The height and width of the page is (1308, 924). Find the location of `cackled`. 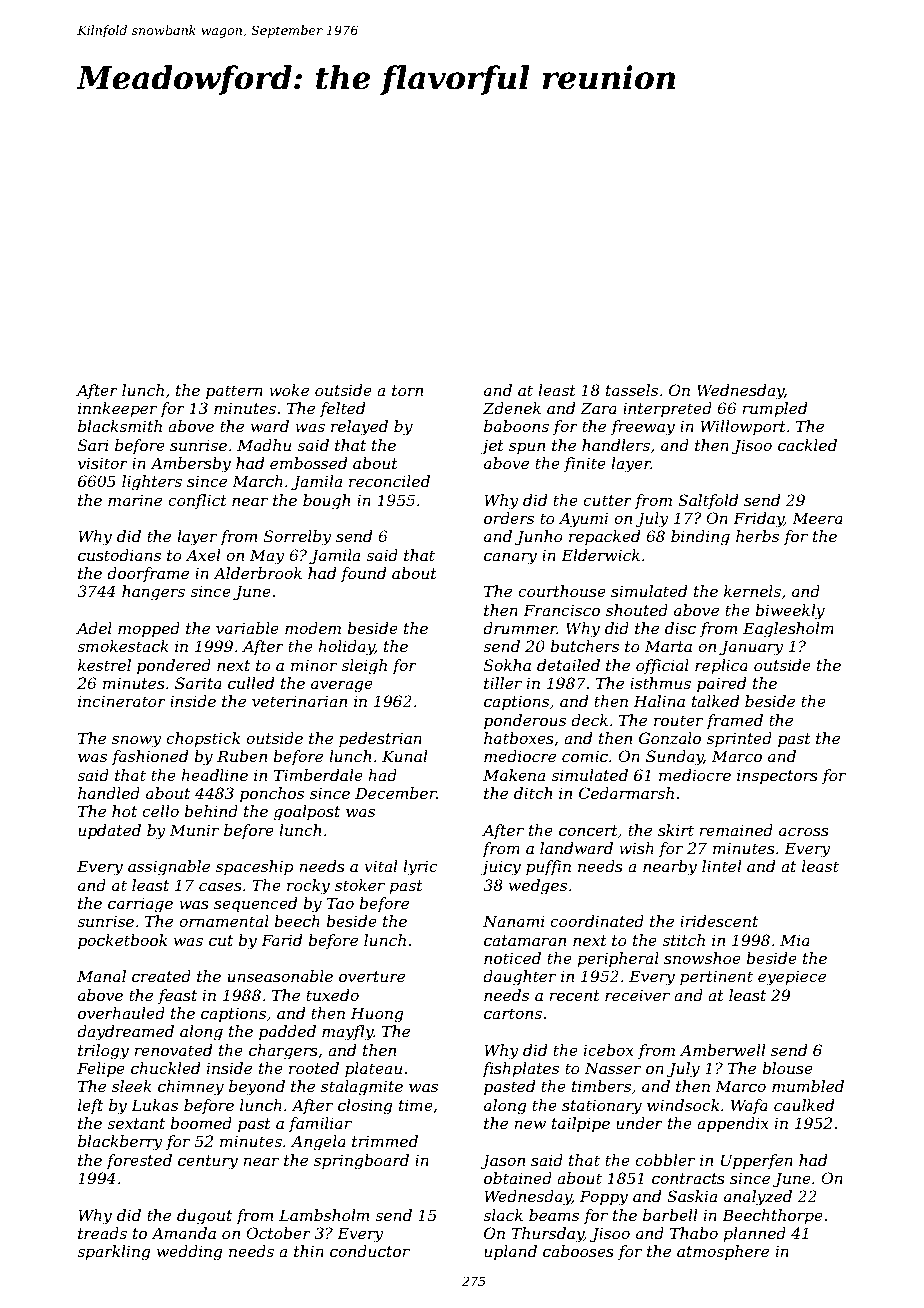

cackled is located at coordinates (807, 445).
